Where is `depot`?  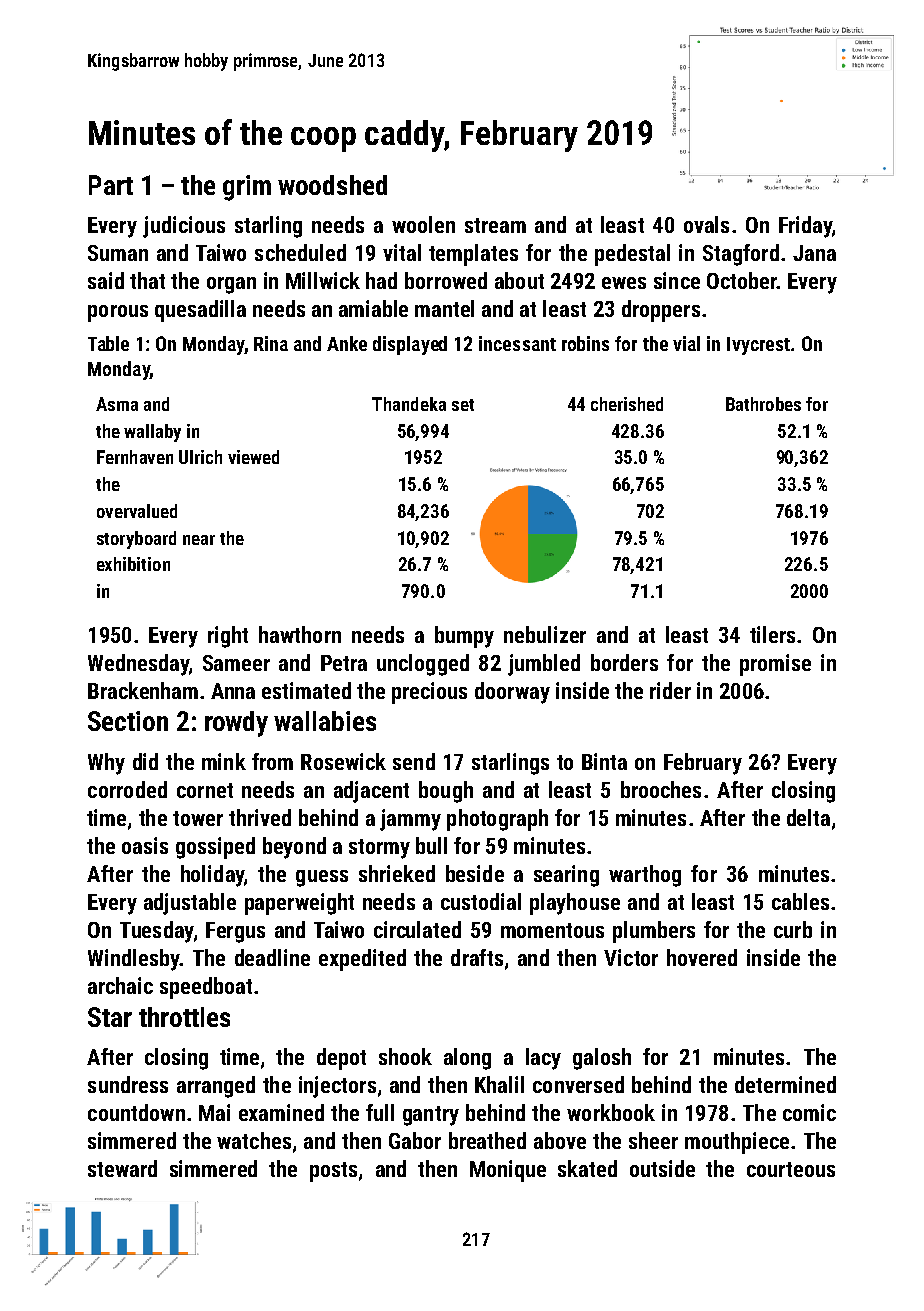 depot is located at coordinates (341, 1059).
